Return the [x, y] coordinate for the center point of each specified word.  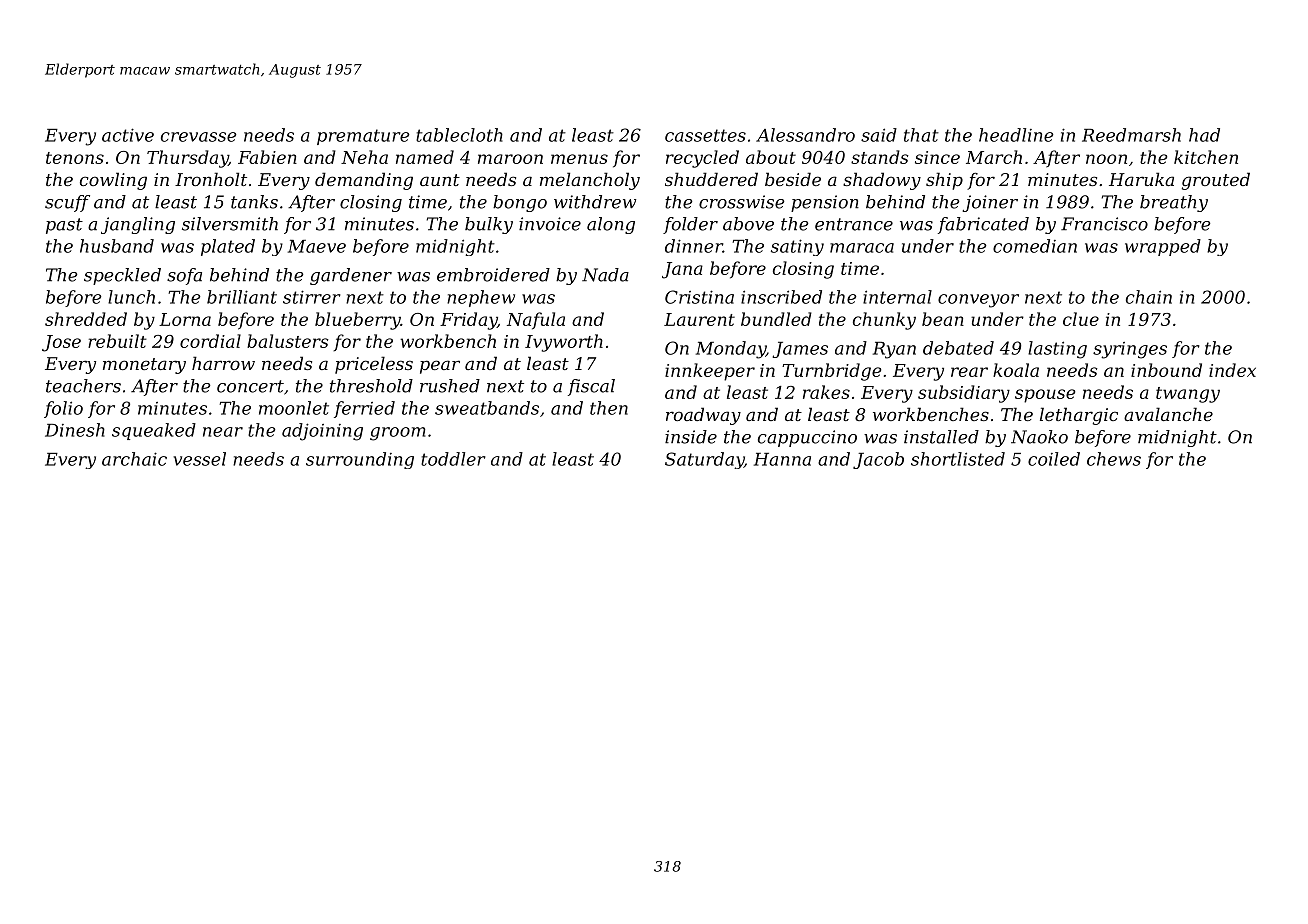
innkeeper [710, 372]
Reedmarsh [1131, 135]
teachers [83, 386]
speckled [122, 276]
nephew [481, 298]
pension [825, 203]
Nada [605, 275]
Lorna [185, 319]
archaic [134, 459]
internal [897, 297]
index [1232, 370]
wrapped [1163, 247]
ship [944, 181]
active [128, 135]
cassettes [705, 135]
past [64, 226]
